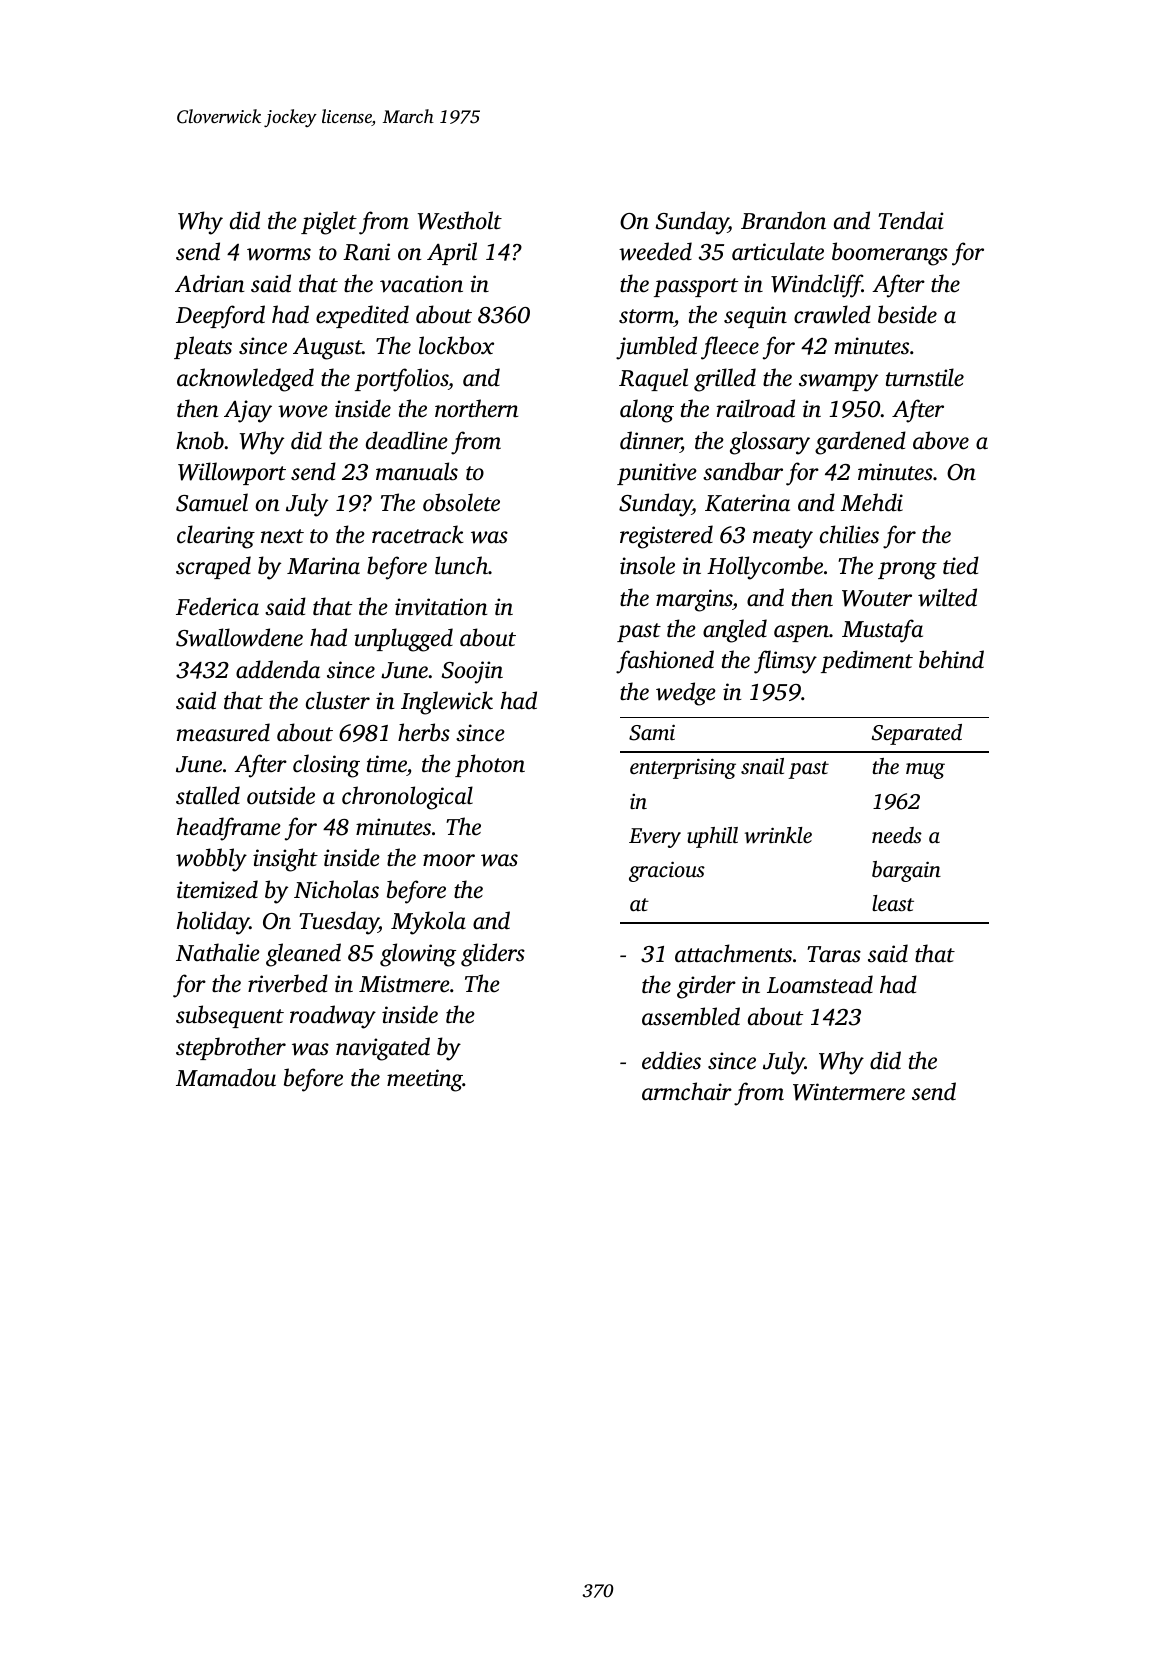  What do you see at coordinates (665, 662) in the screenshot?
I see `fashioned` at bounding box center [665, 662].
